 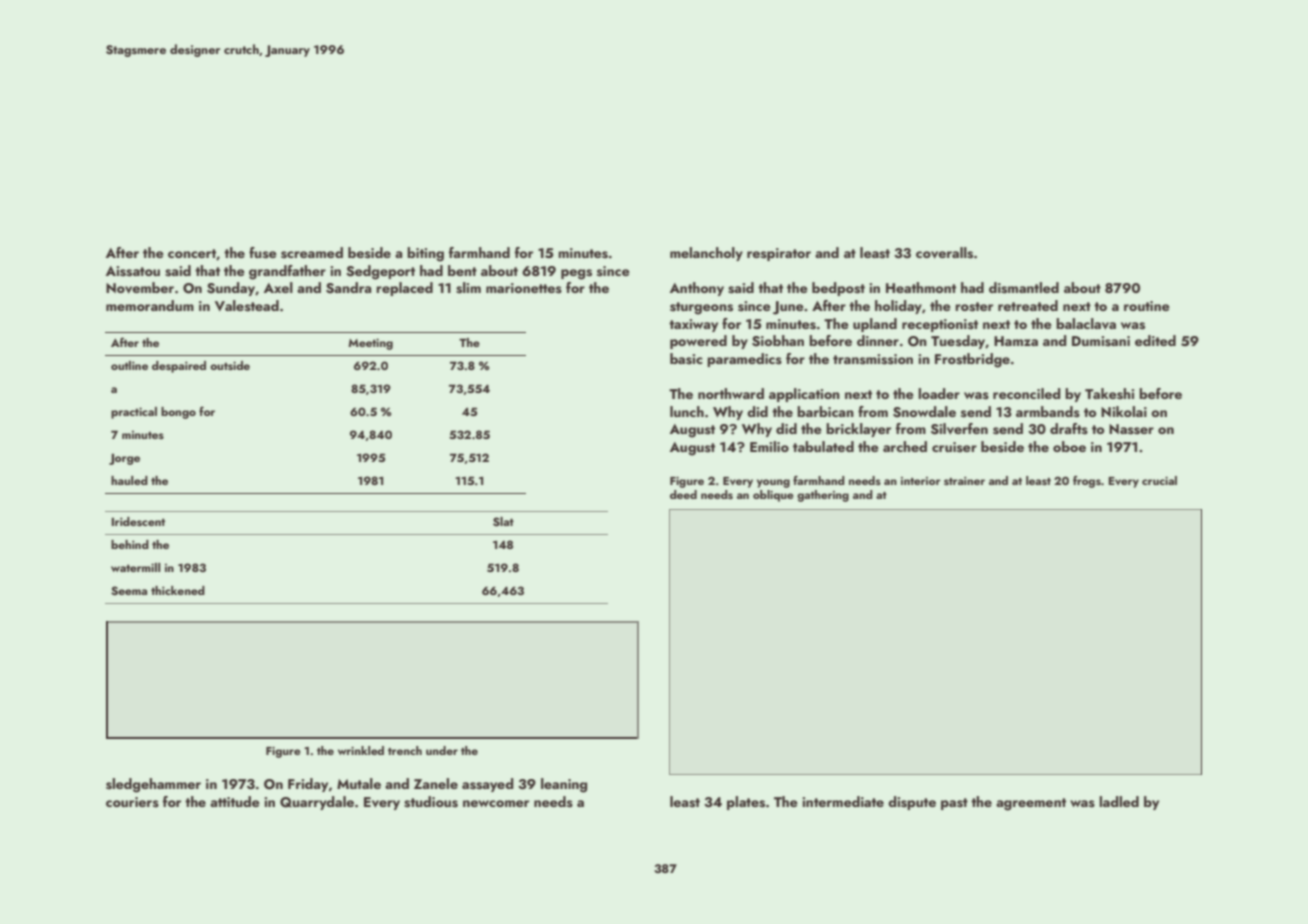 I want to click on lunch, so click(x=687, y=411).
